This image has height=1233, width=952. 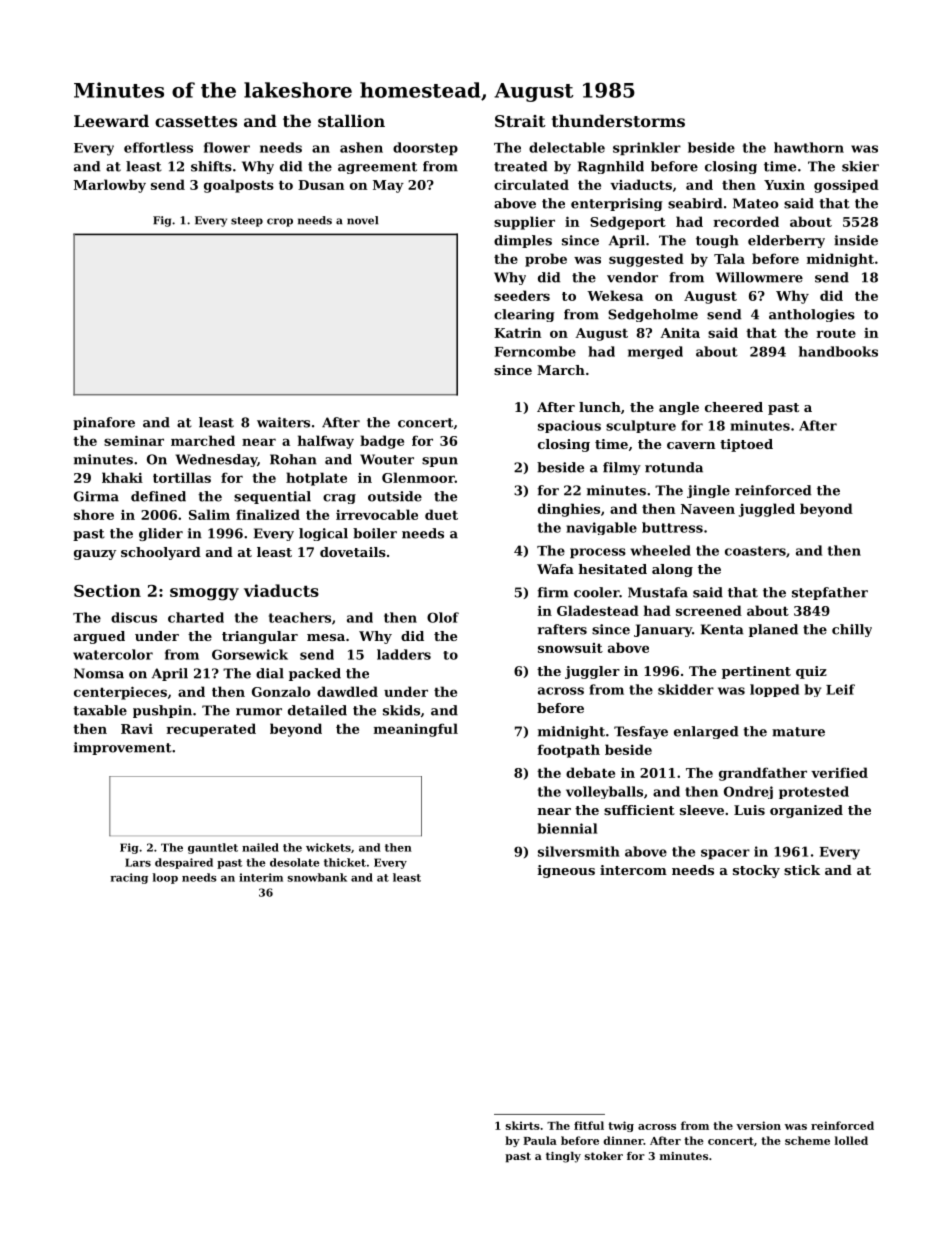 I want to click on Strait, so click(x=520, y=121).
